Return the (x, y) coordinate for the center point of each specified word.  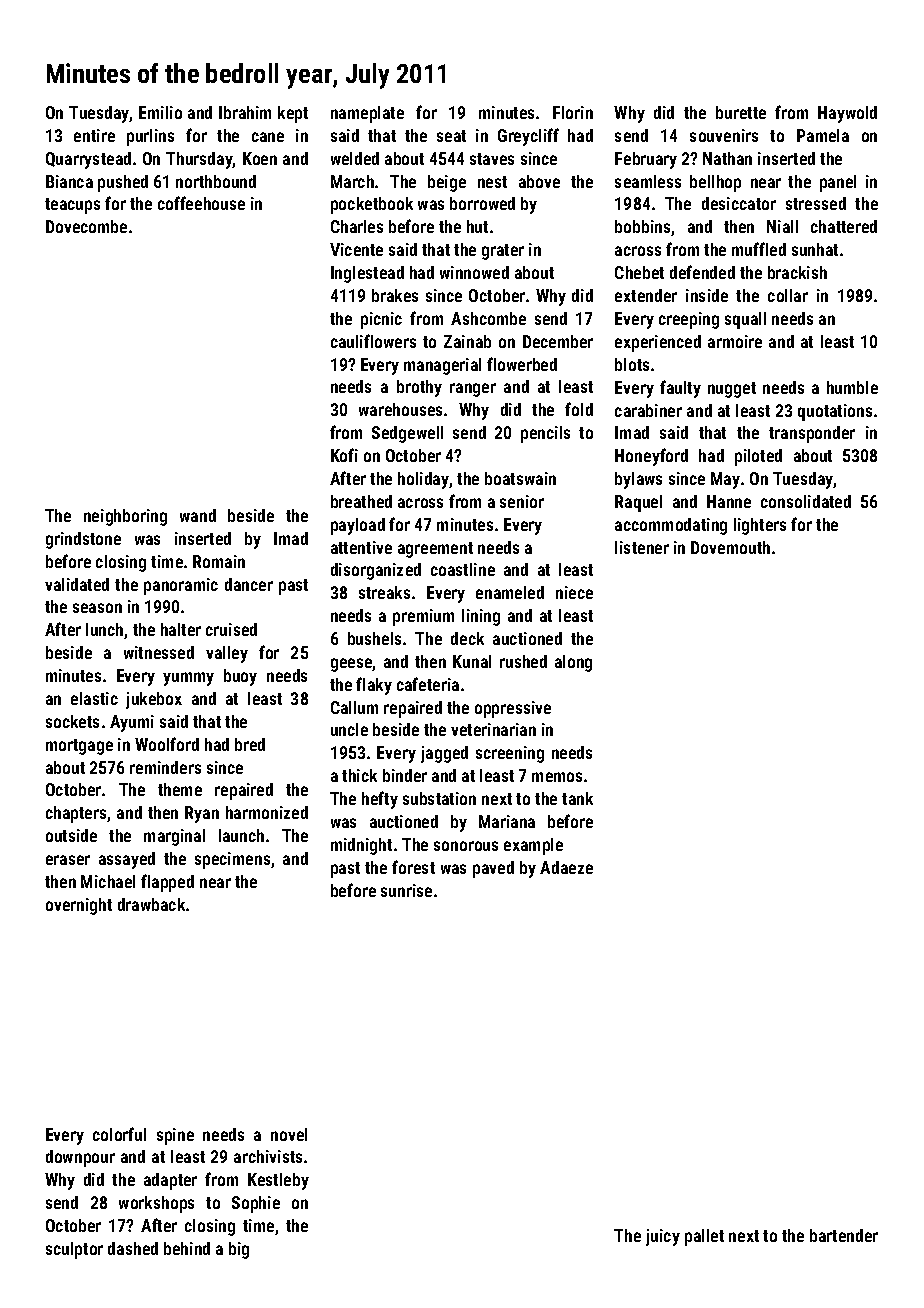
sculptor (74, 1250)
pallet (704, 1237)
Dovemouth (730, 547)
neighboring (125, 517)
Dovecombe (86, 226)
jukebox (154, 700)
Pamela (823, 135)
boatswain (520, 478)
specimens (232, 860)
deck (467, 638)
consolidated (806, 501)
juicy (663, 1237)
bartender (844, 1235)
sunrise (406, 890)
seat (451, 136)
